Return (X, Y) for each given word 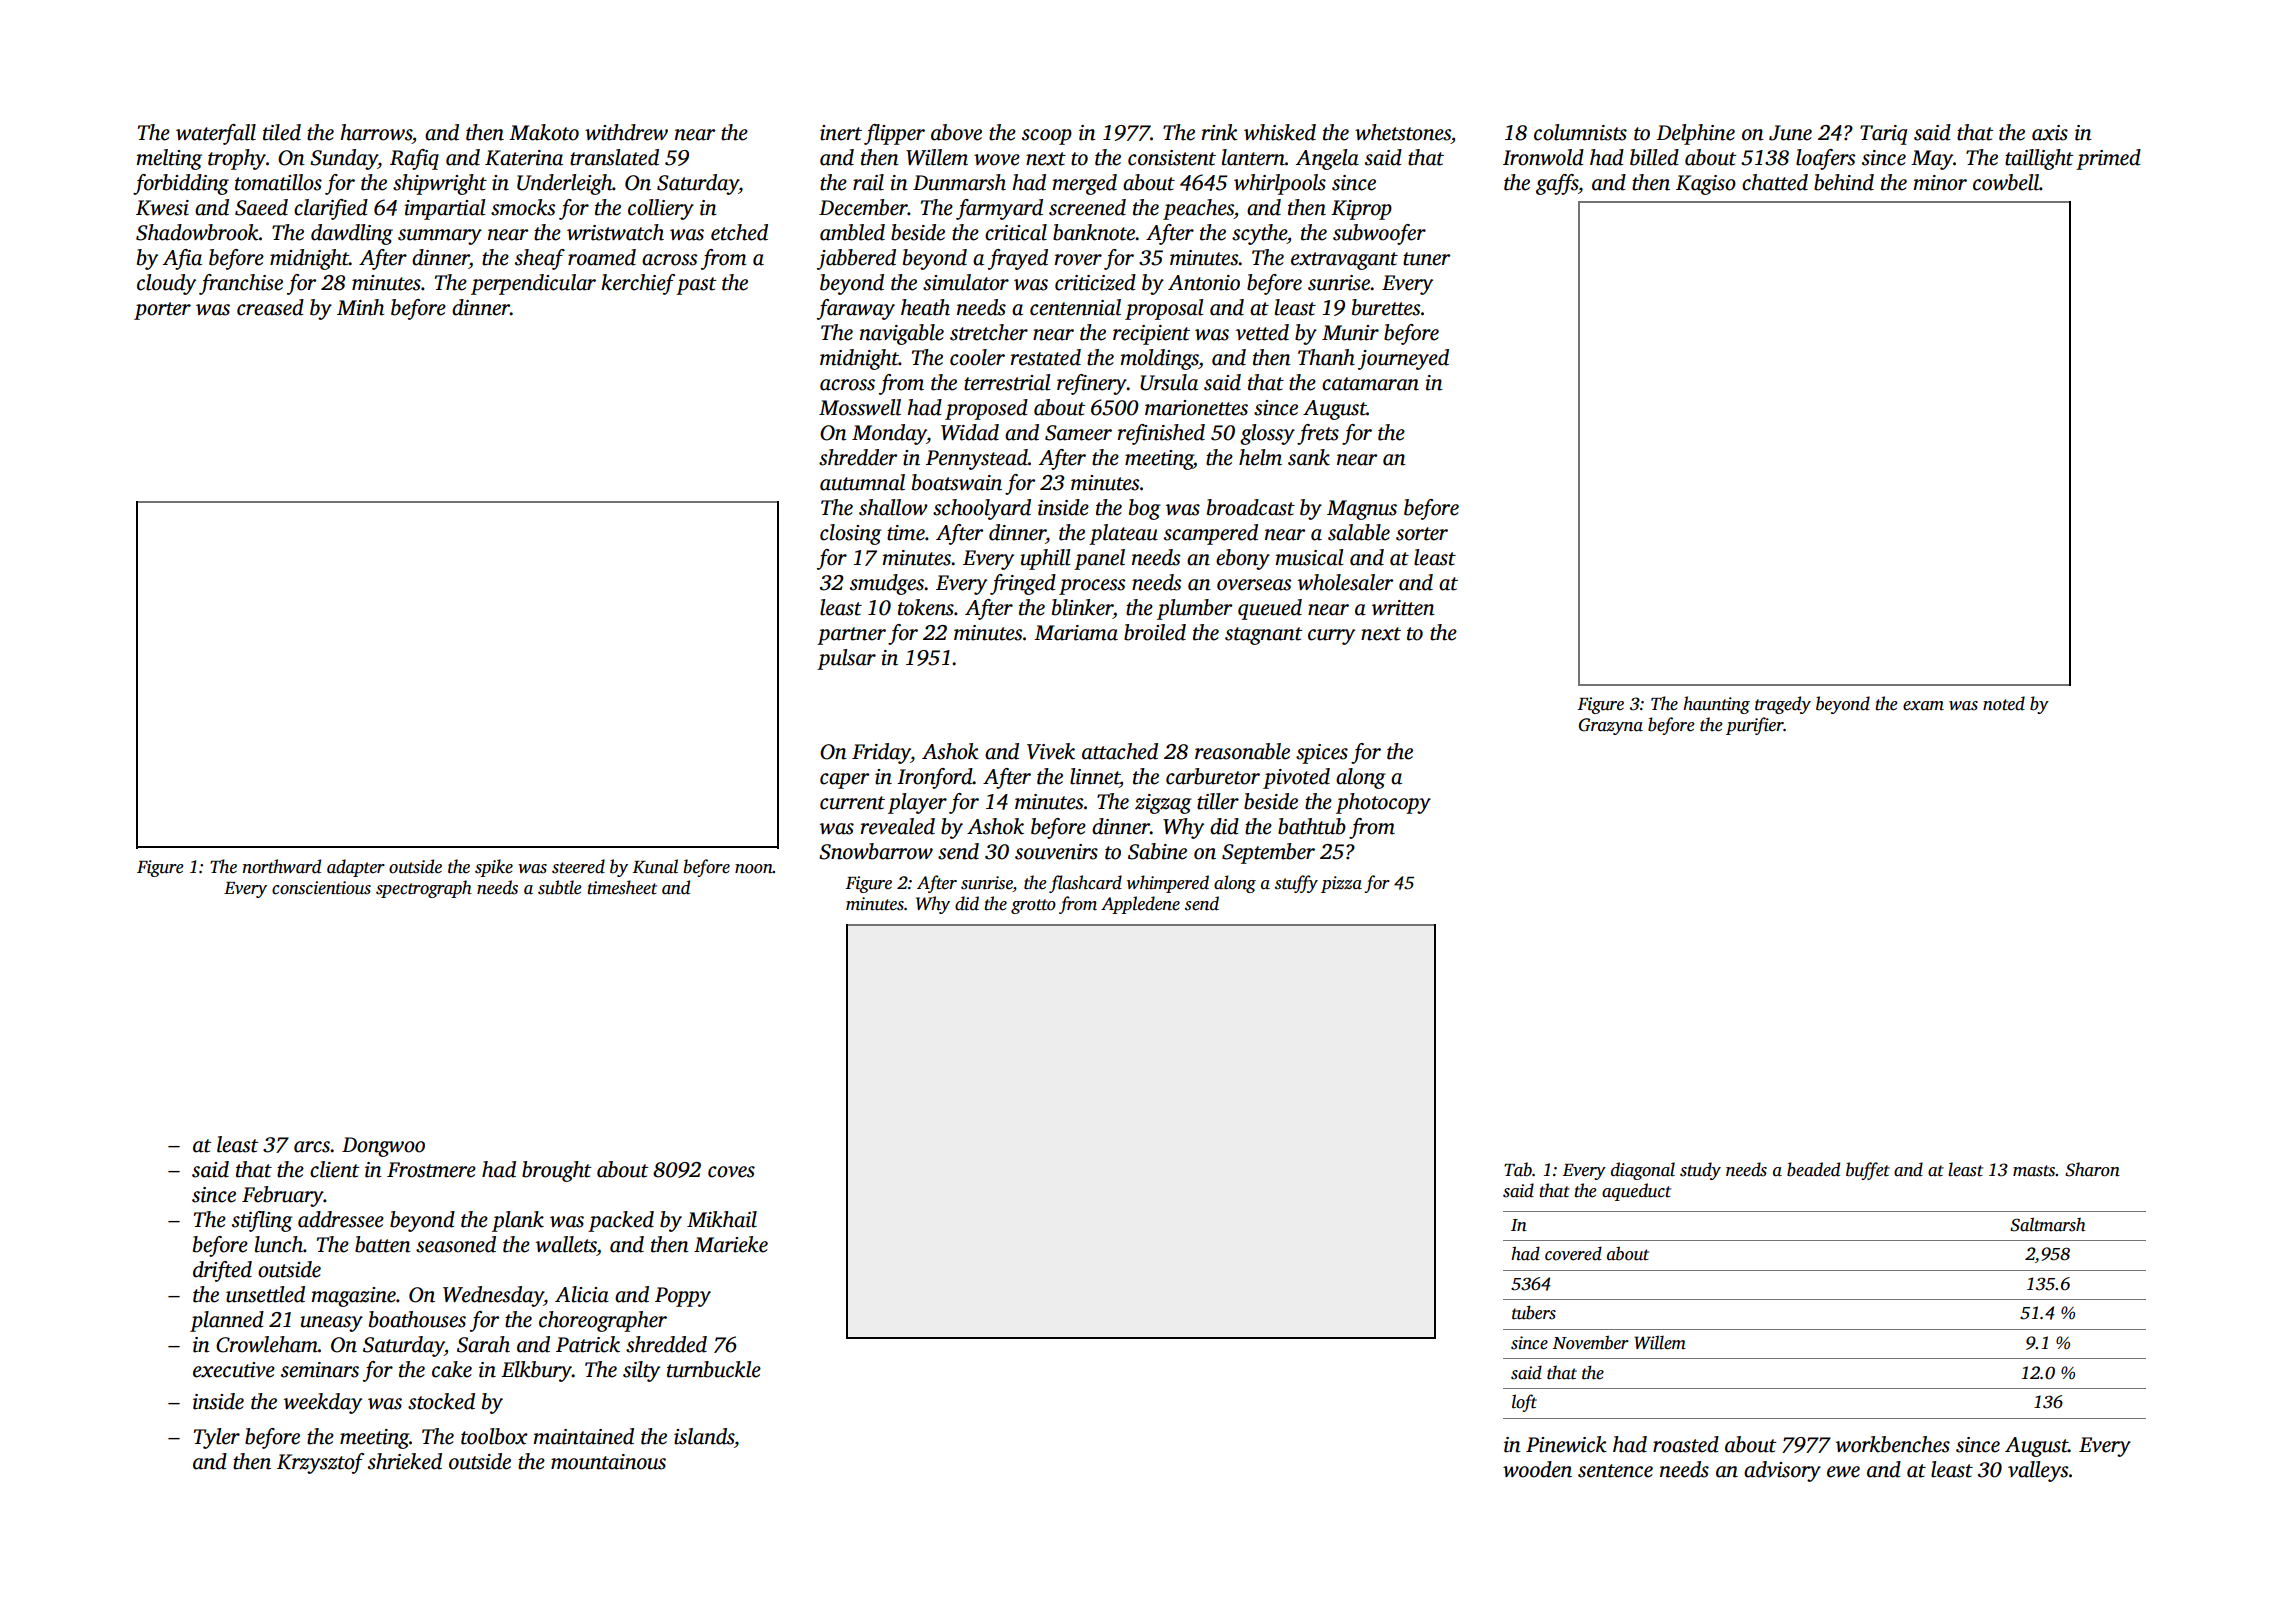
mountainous (608, 1462)
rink (1220, 132)
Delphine (1695, 134)
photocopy (1383, 803)
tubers (1534, 1312)
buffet (1868, 1171)
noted (2004, 703)
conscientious (321, 888)
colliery (661, 209)
